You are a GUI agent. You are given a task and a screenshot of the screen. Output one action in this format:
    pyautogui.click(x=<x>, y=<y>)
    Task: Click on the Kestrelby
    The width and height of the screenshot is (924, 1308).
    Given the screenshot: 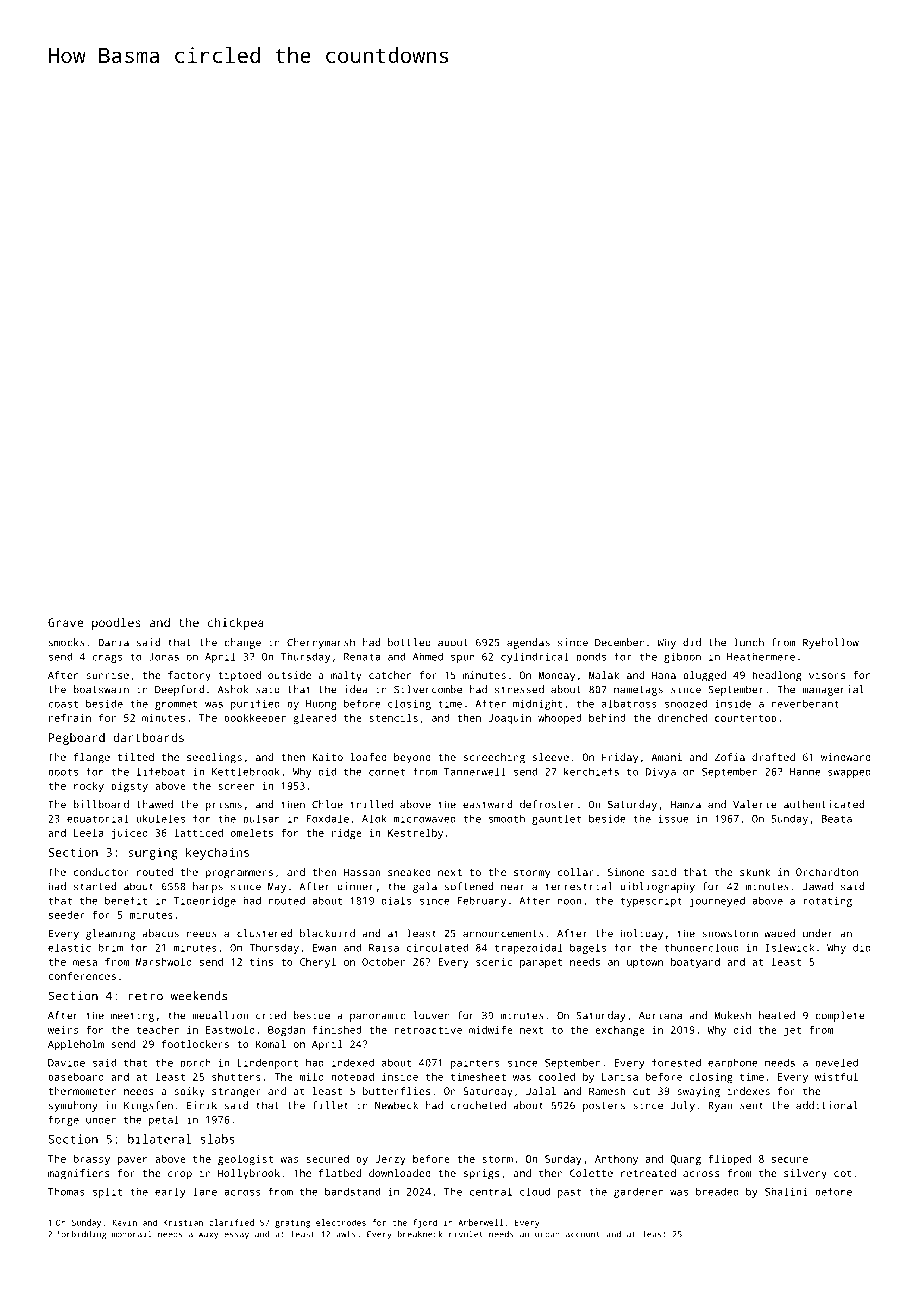 What is the action you would take?
    pyautogui.click(x=415, y=834)
